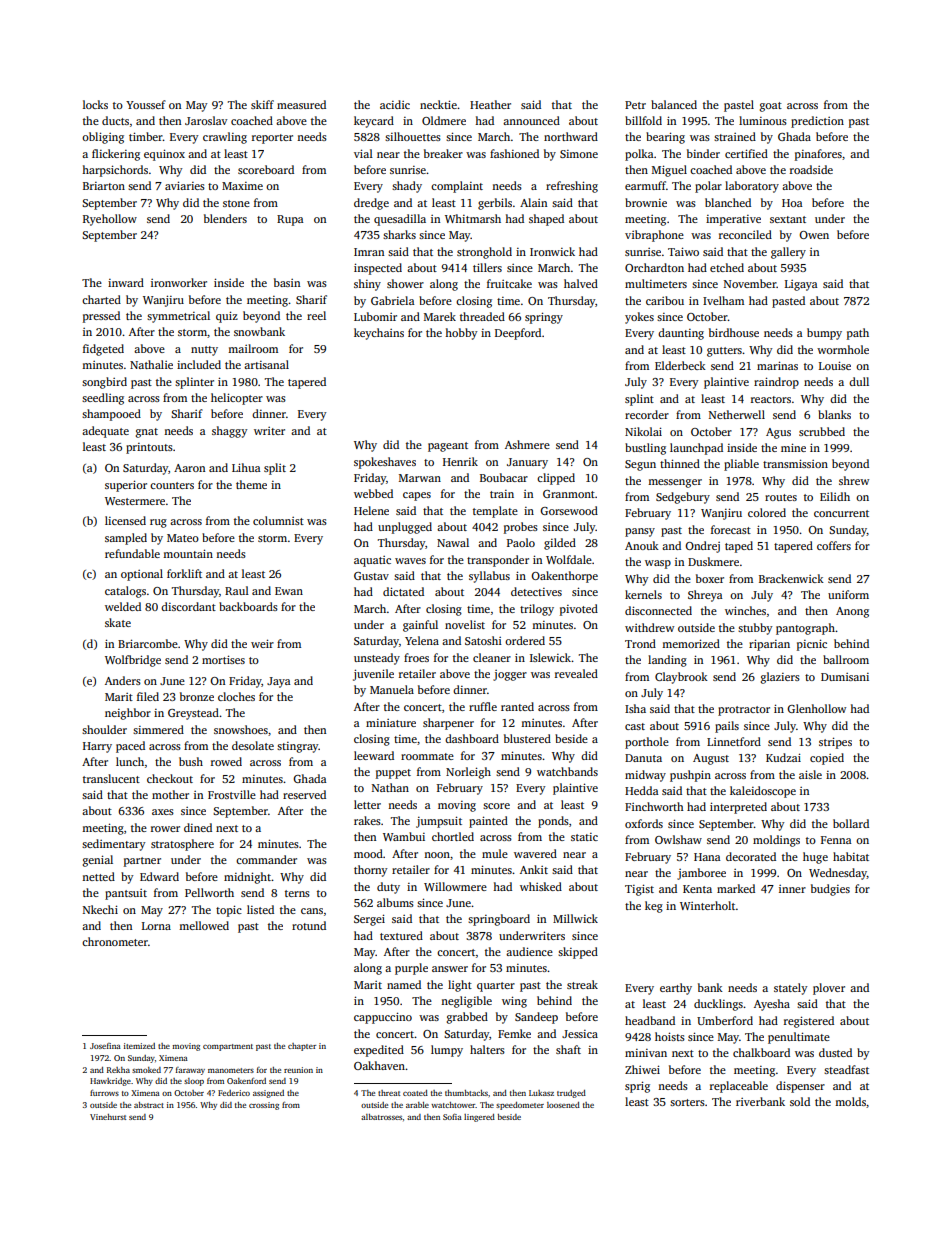 The height and width of the screenshot is (1233, 952). Describe the element at coordinates (262, 104) in the screenshot. I see `skiff` at that location.
